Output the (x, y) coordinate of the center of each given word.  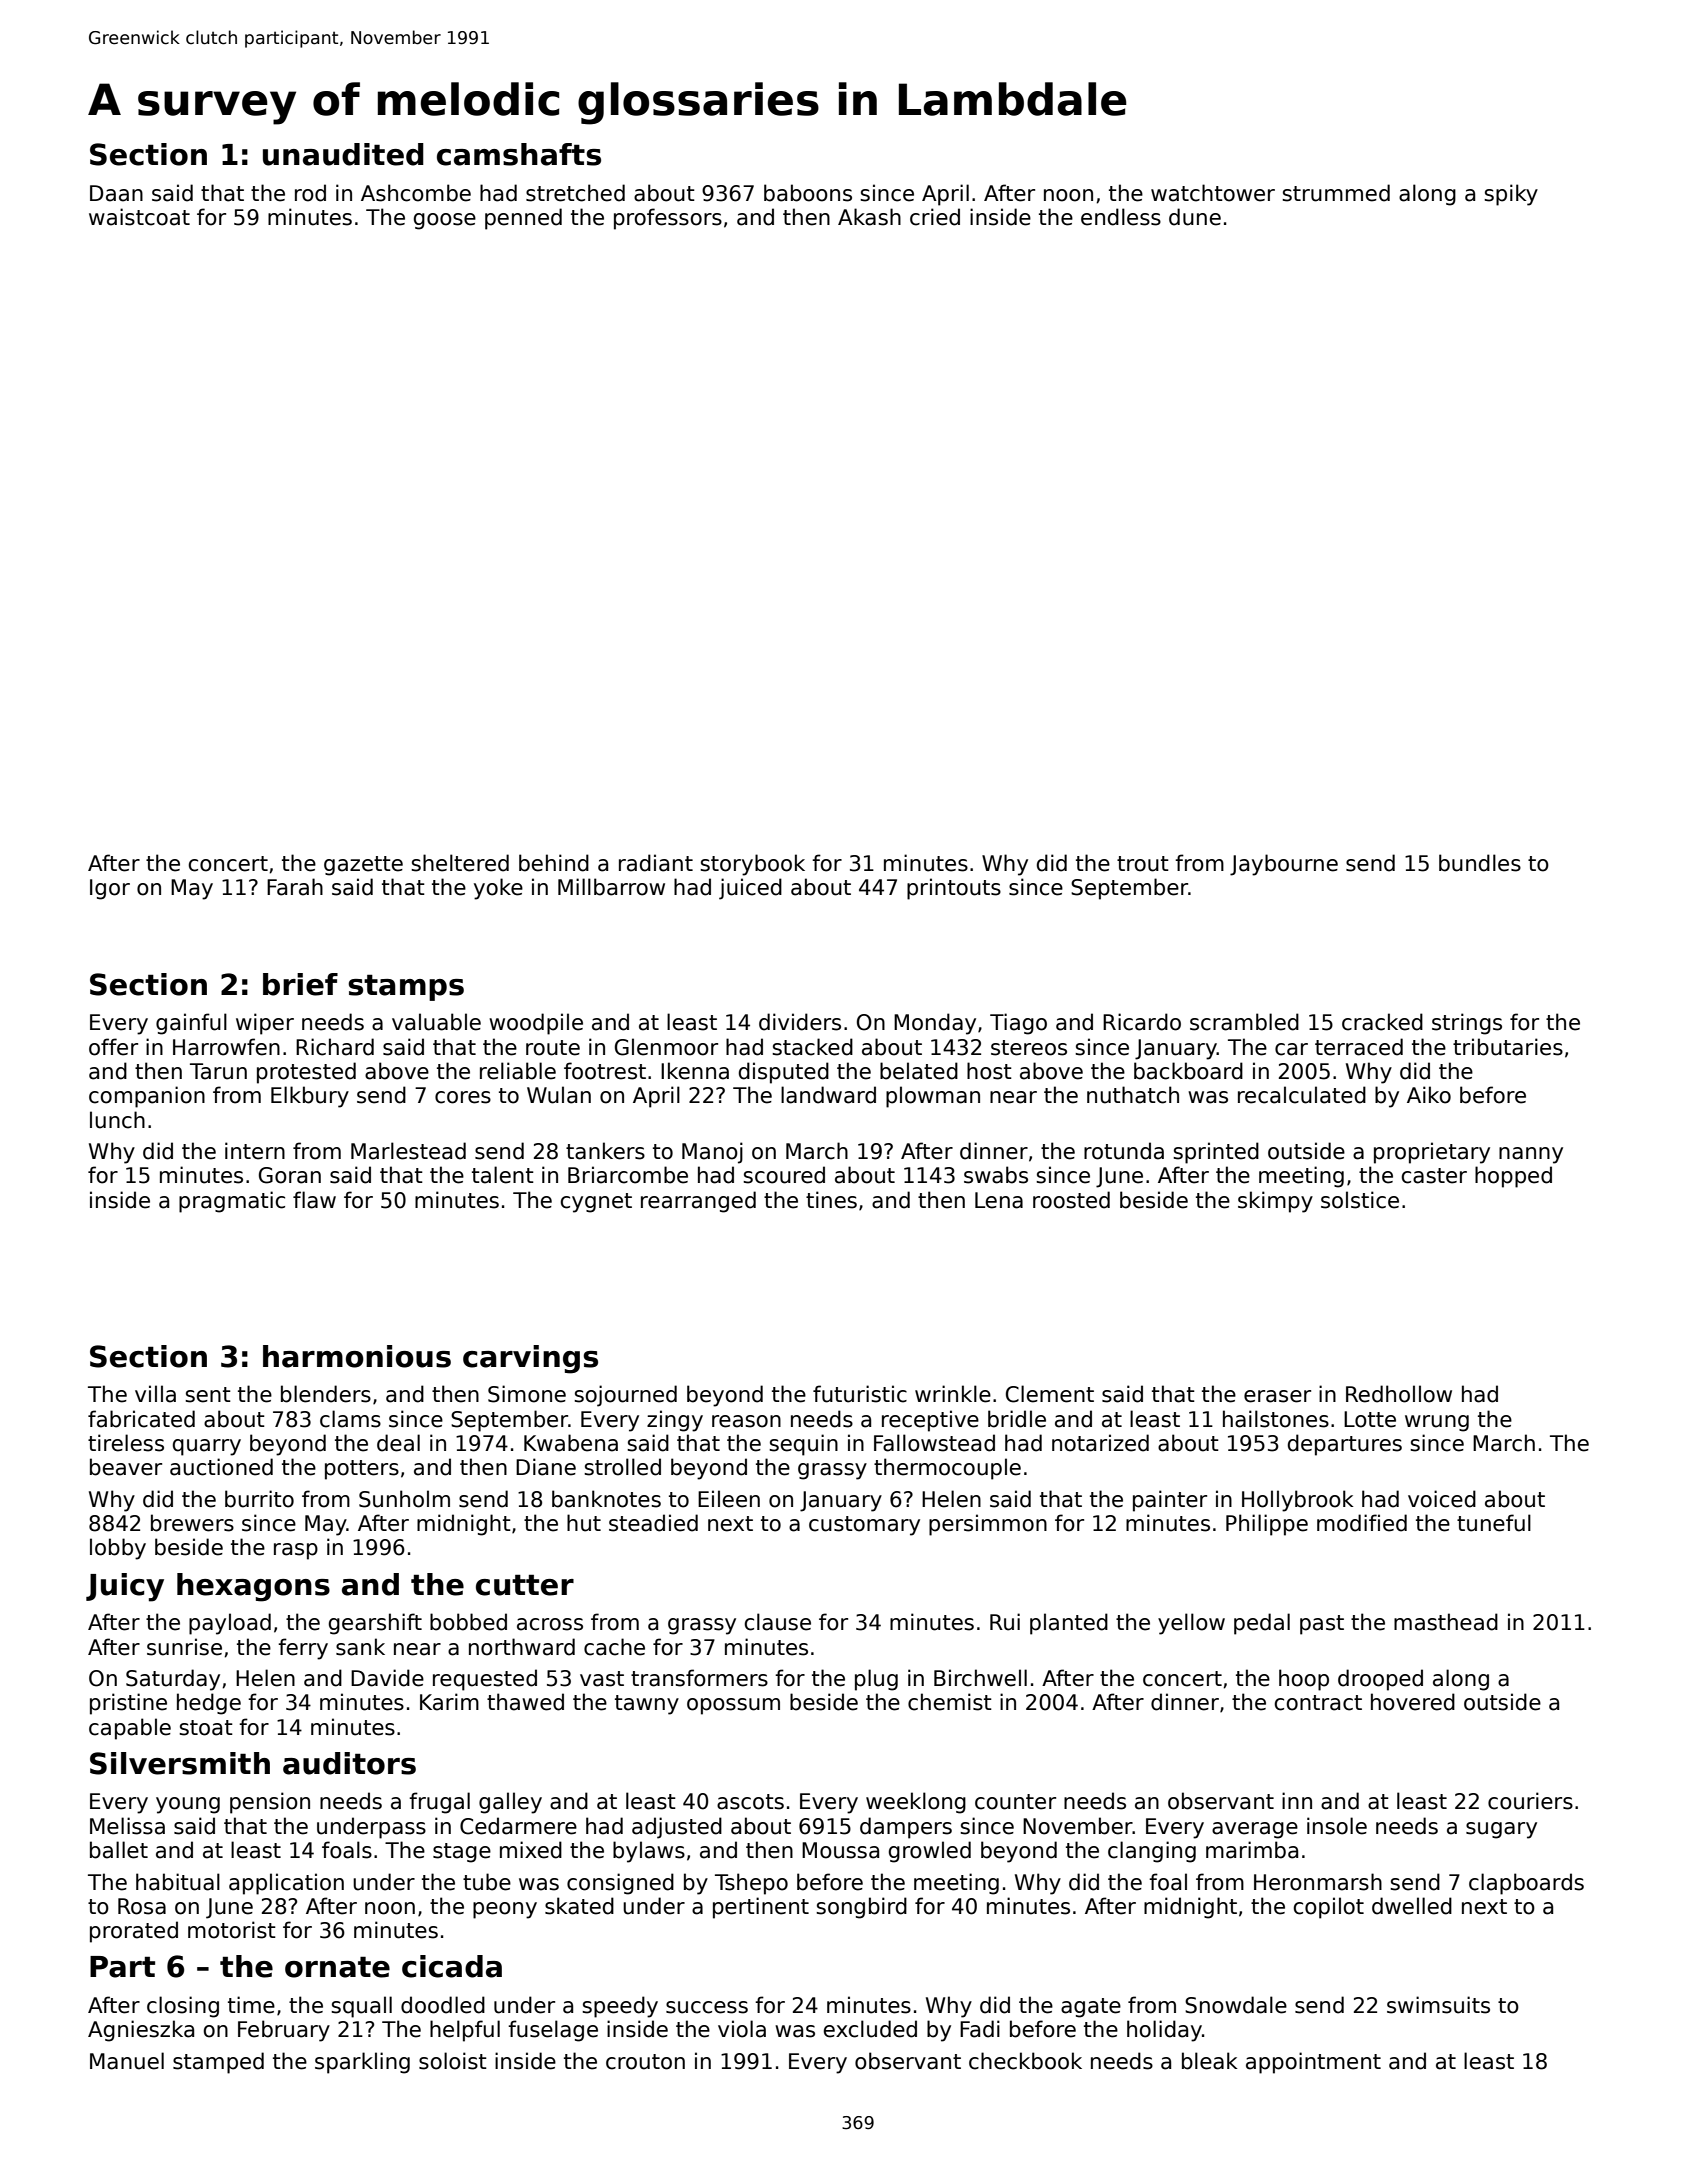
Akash (869, 217)
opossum (733, 1706)
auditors (349, 1763)
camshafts (519, 154)
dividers (800, 1022)
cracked (1382, 1022)
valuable (436, 1022)
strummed (1336, 193)
